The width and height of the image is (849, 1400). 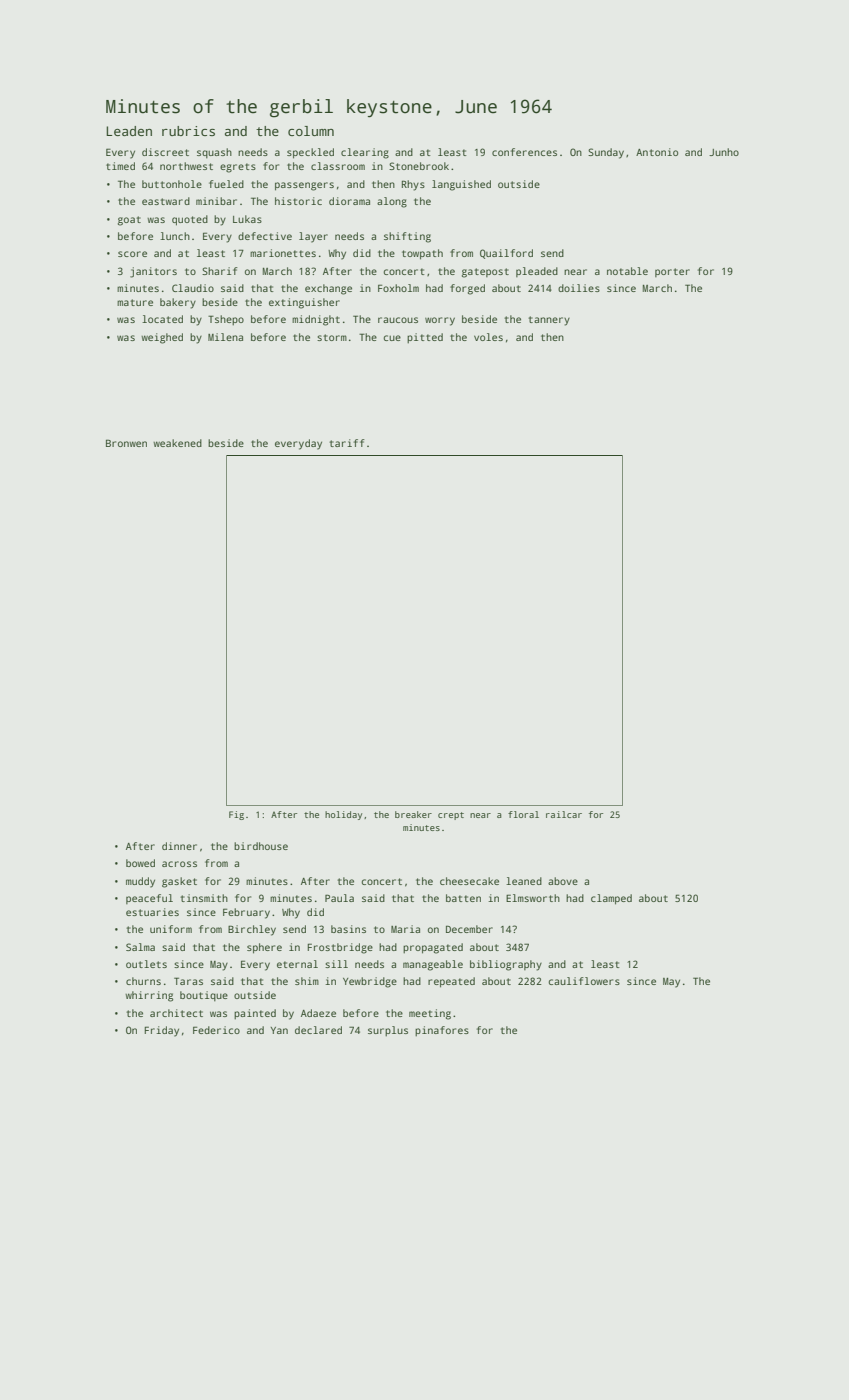 What do you see at coordinates (606, 153) in the image?
I see `Sunday` at bounding box center [606, 153].
